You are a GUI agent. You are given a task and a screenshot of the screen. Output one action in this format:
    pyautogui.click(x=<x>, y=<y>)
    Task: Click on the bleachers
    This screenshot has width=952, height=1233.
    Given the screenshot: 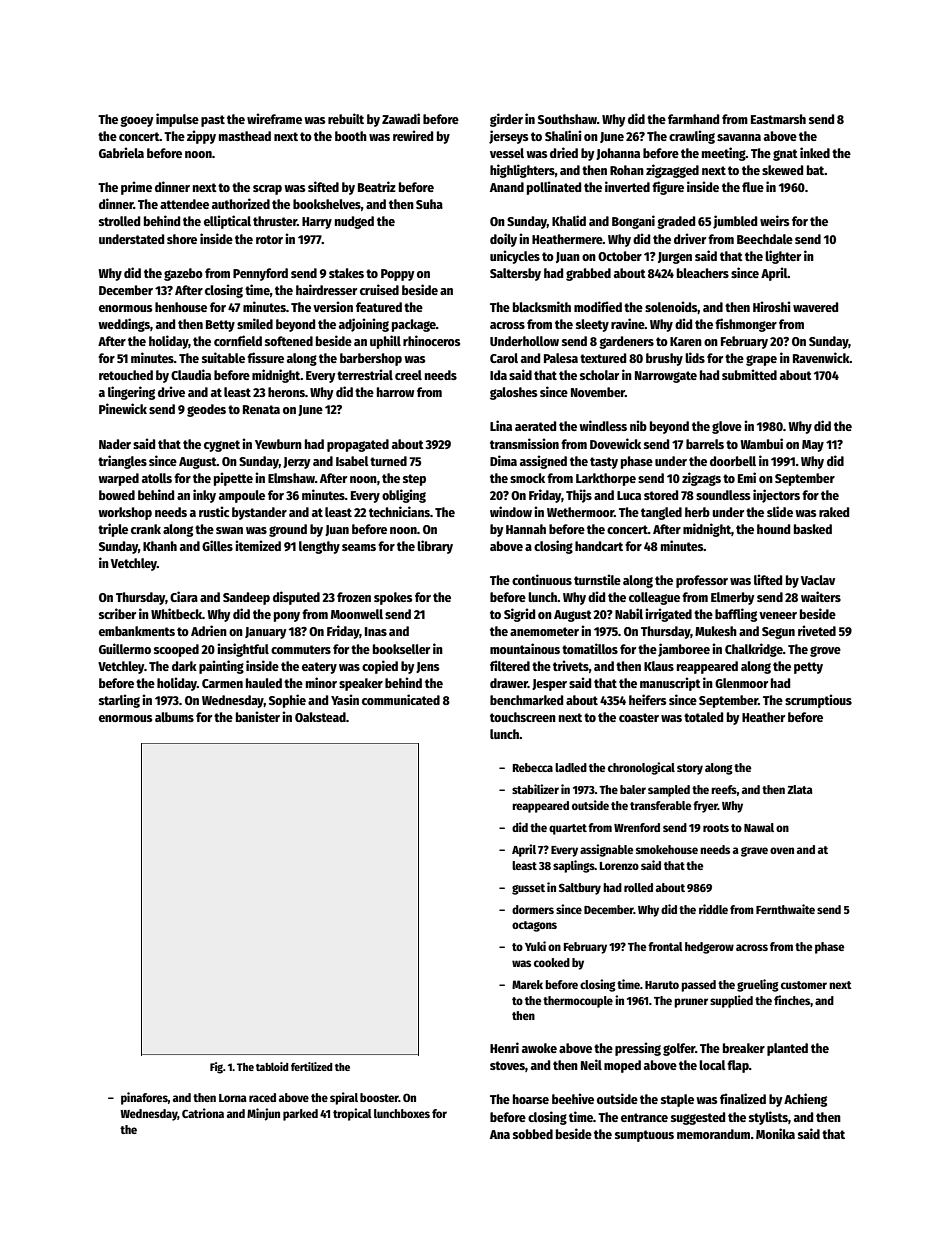 What is the action you would take?
    pyautogui.click(x=703, y=273)
